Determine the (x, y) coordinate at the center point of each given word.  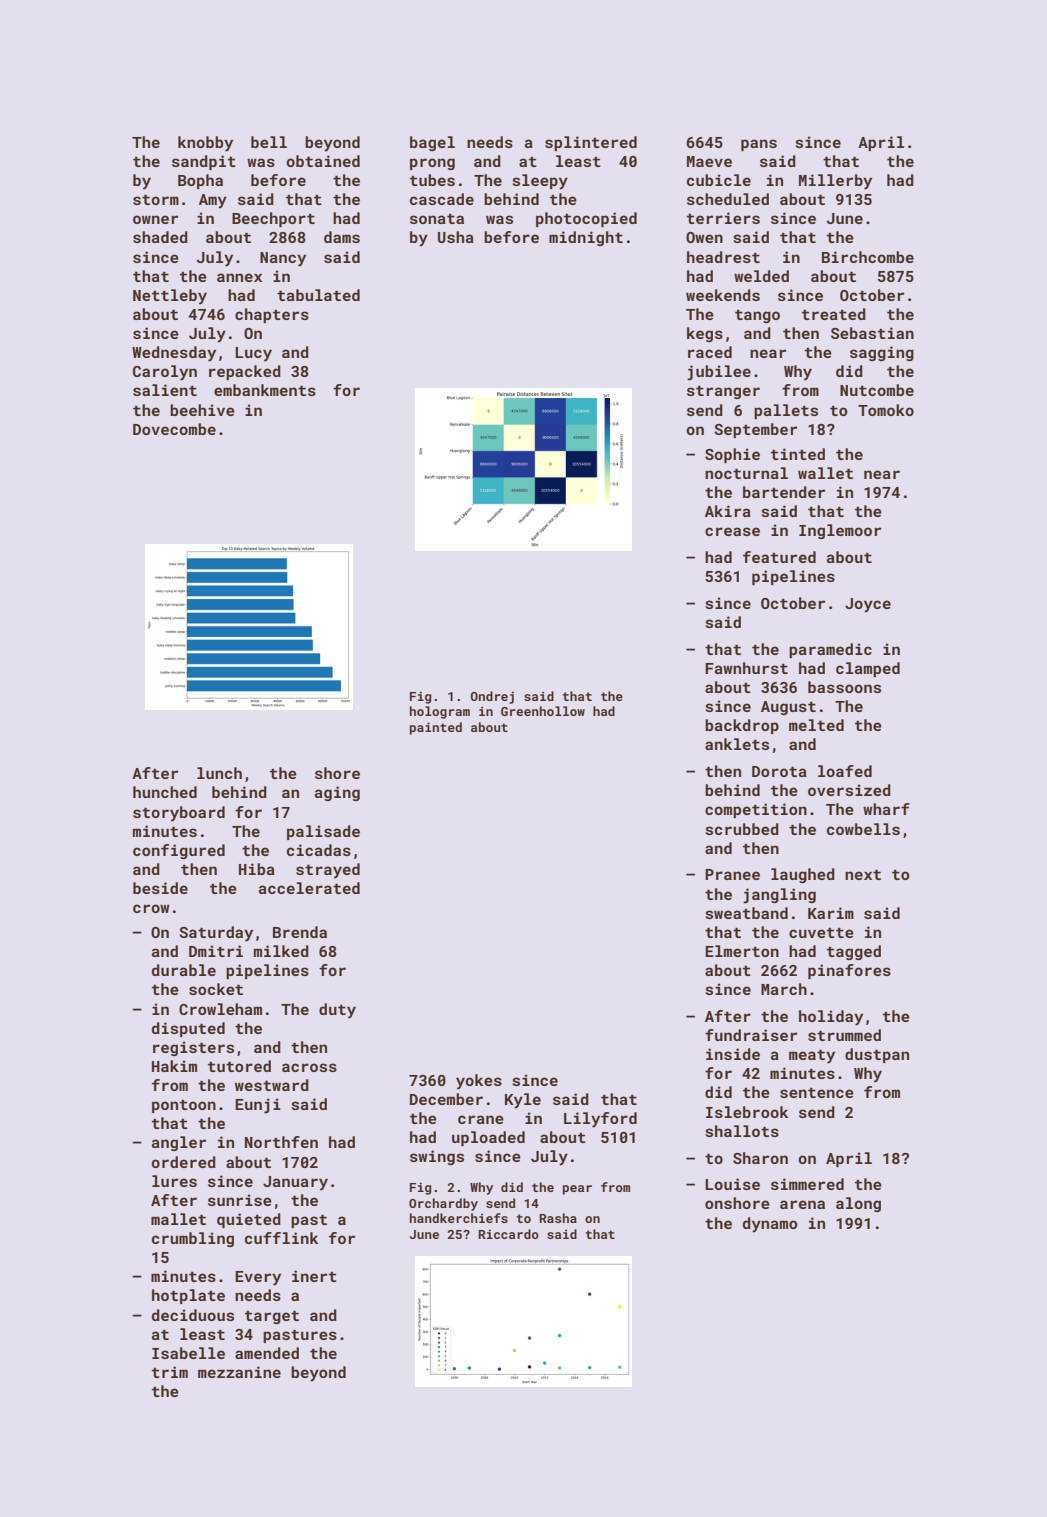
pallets (786, 411)
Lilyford (600, 1120)
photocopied (586, 219)
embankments (265, 390)
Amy (213, 201)
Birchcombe (868, 257)
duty (337, 1011)
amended (267, 1353)
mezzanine (239, 1372)
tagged (854, 952)
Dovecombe (174, 429)
